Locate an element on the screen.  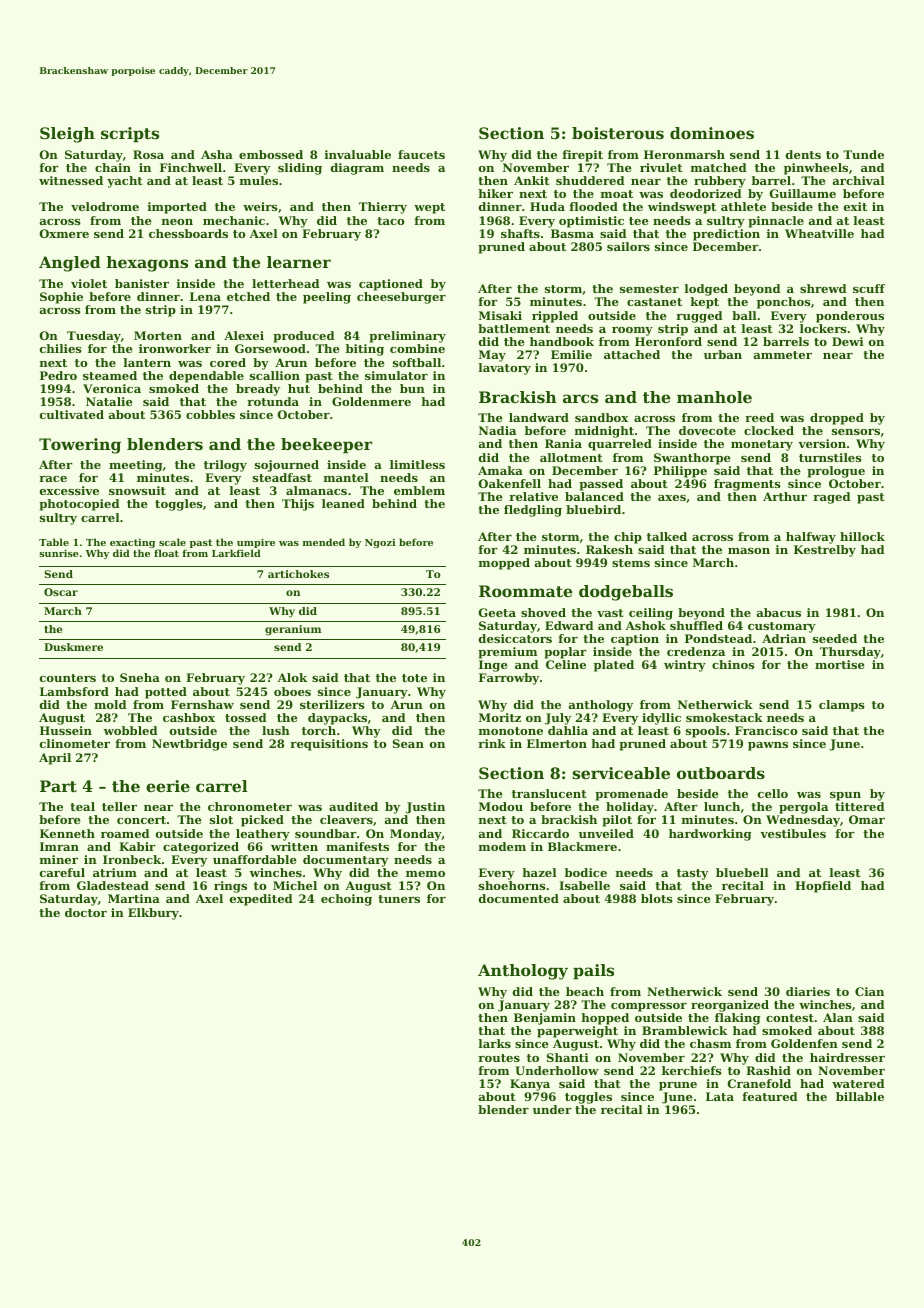
Lata is located at coordinates (720, 1096).
